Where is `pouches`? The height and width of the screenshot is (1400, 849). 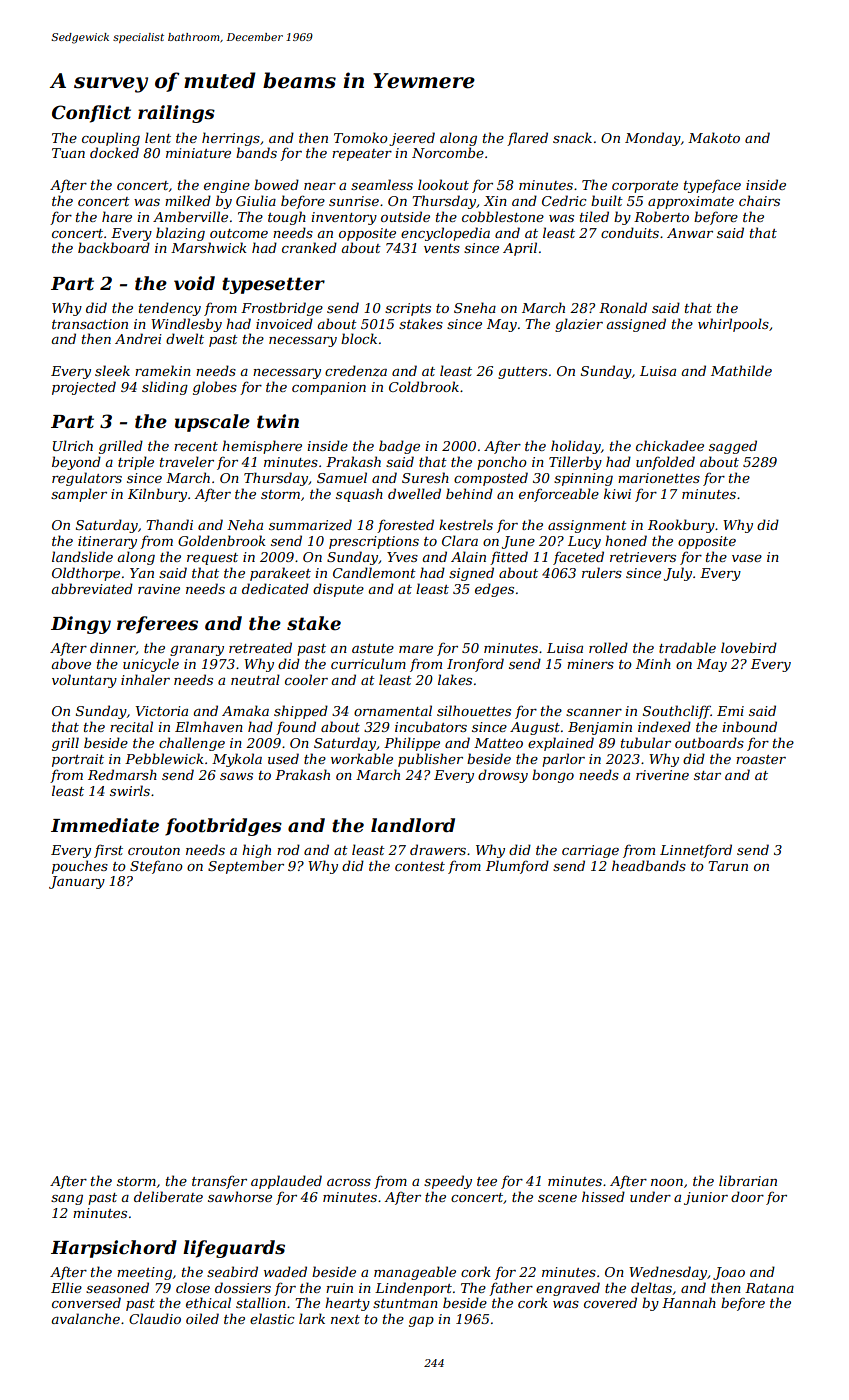
pouches is located at coordinates (80, 867).
